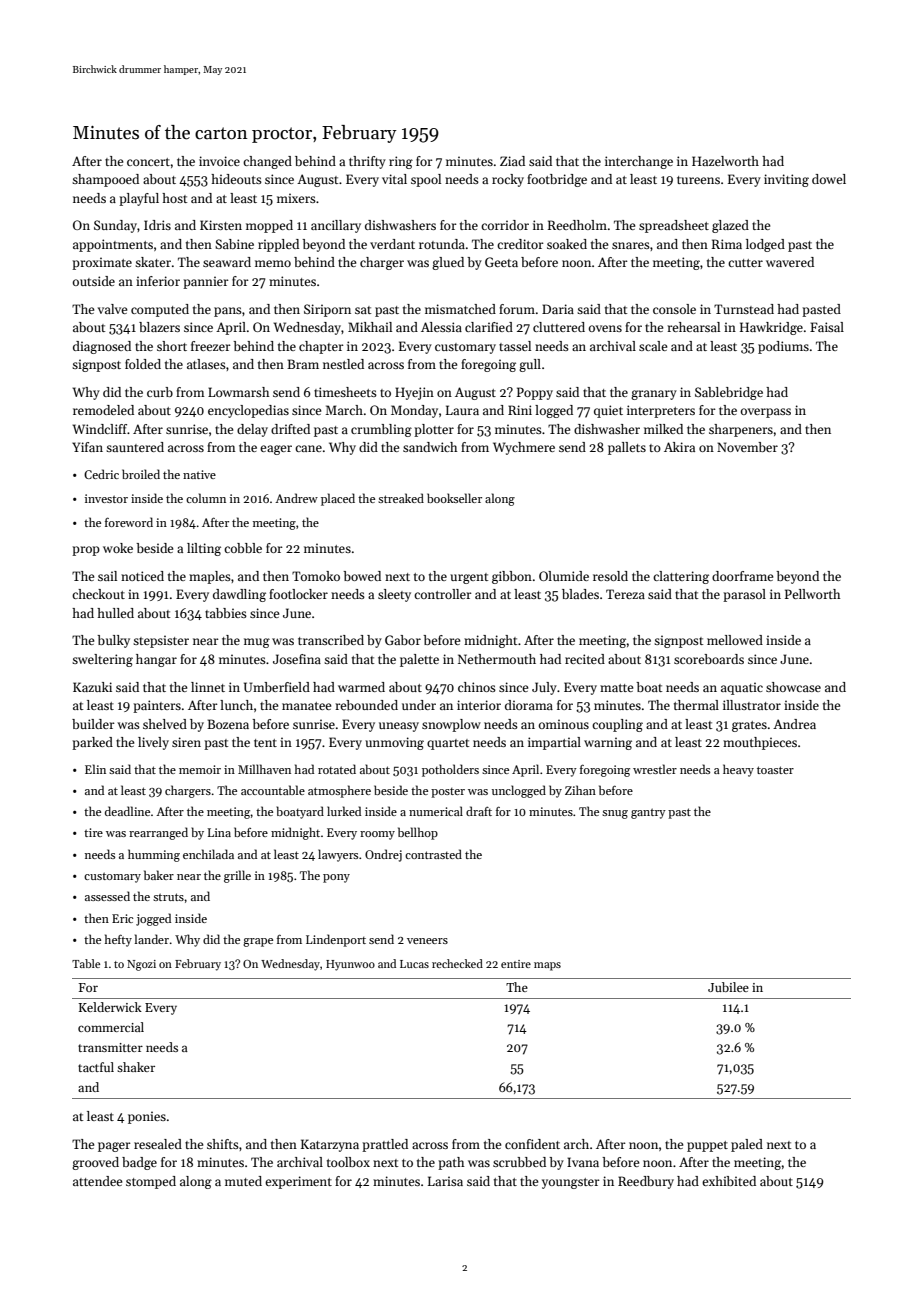 The image size is (924, 1308). I want to click on youngster, so click(571, 1183).
